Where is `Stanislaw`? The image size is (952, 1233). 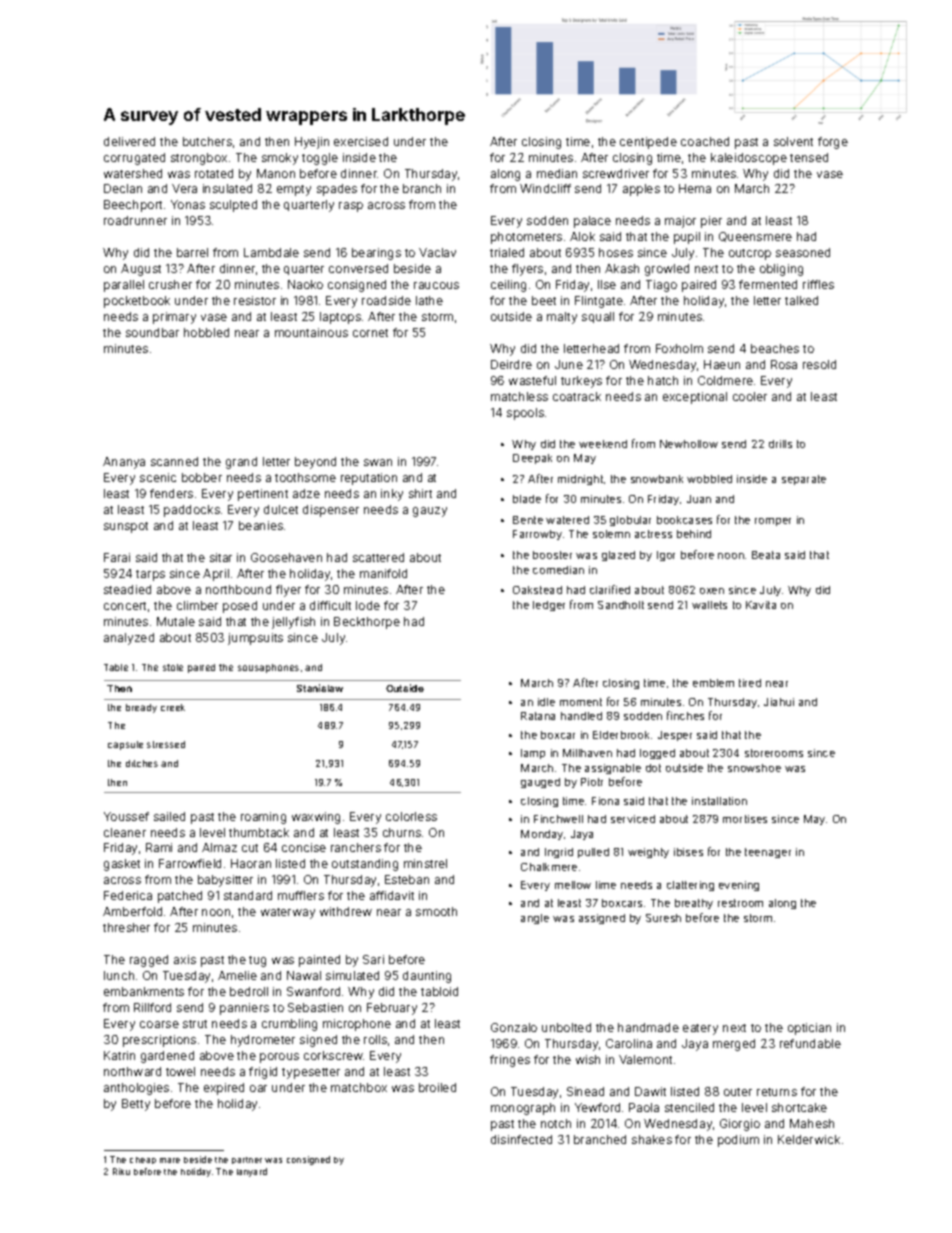 Stanislaw is located at coordinates (320, 688).
